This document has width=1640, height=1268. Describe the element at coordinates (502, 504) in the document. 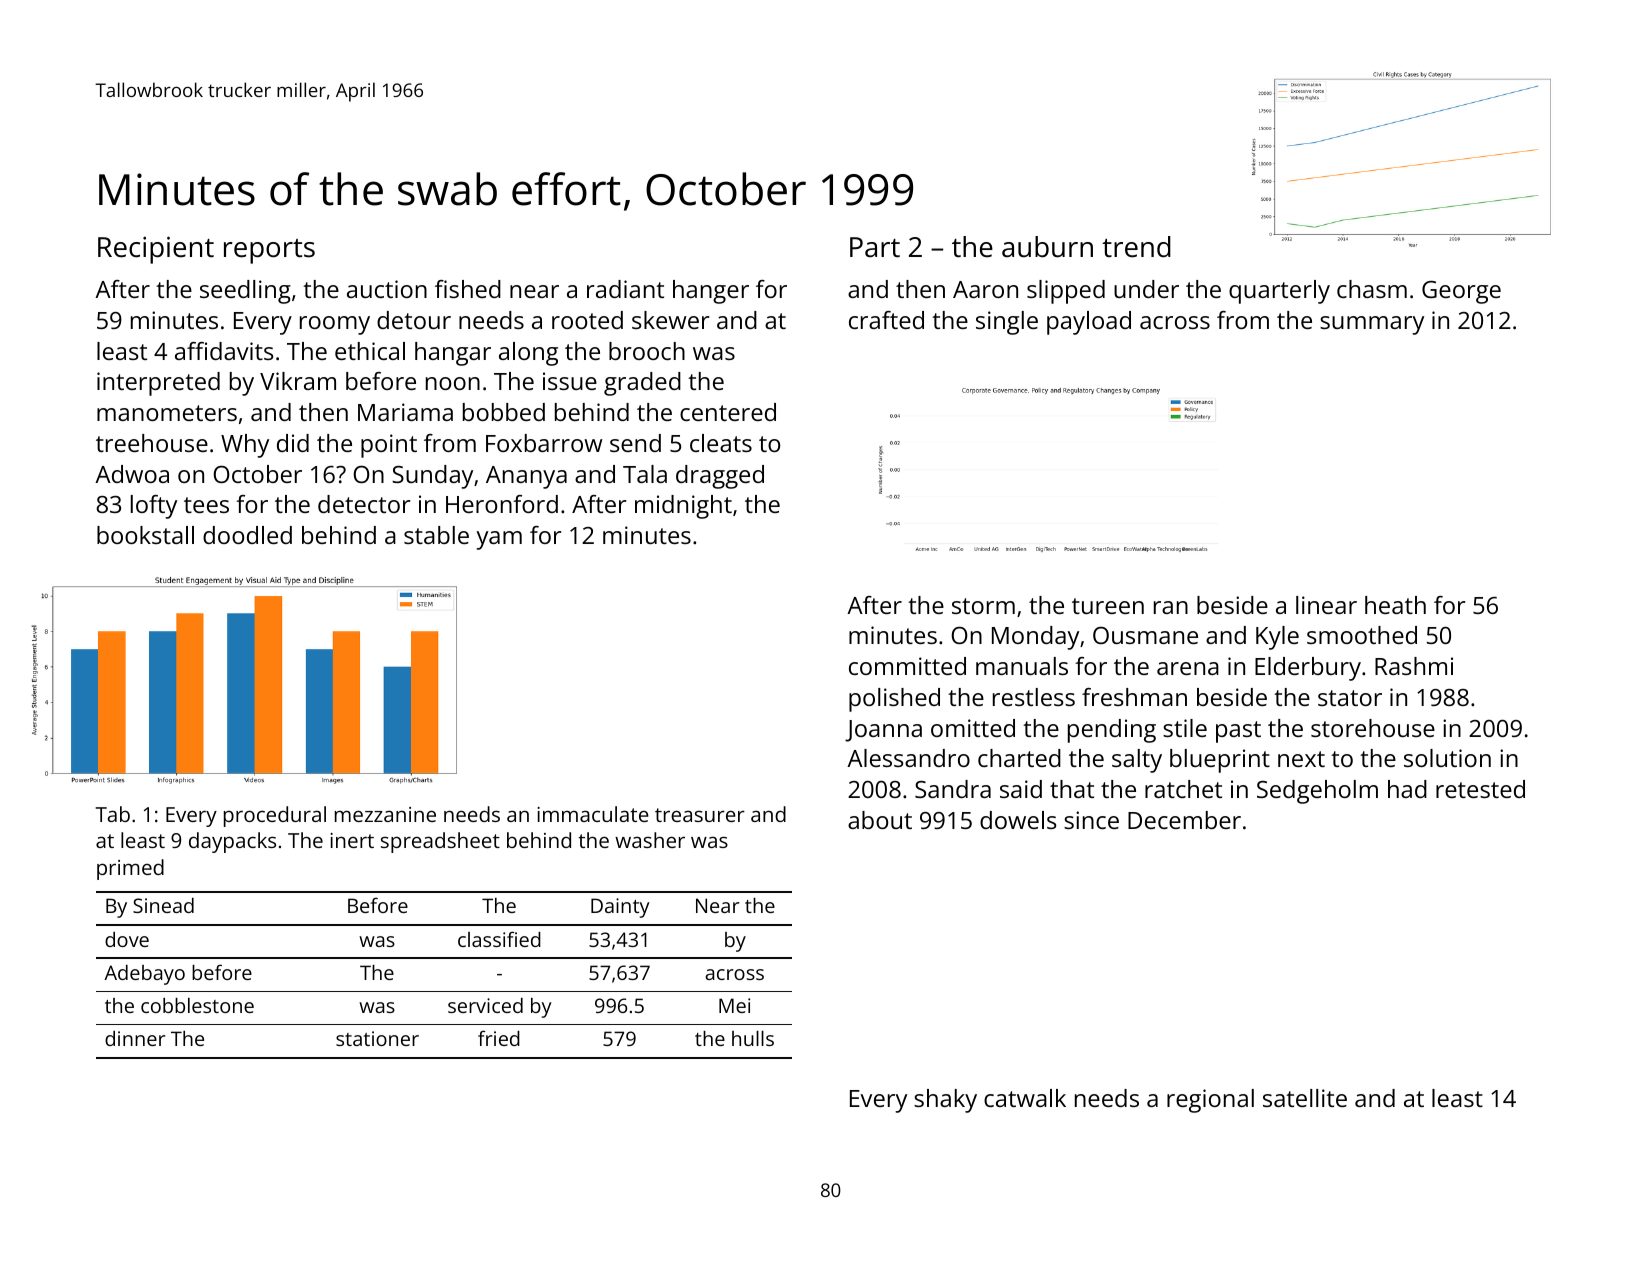

I see `Heronford` at that location.
